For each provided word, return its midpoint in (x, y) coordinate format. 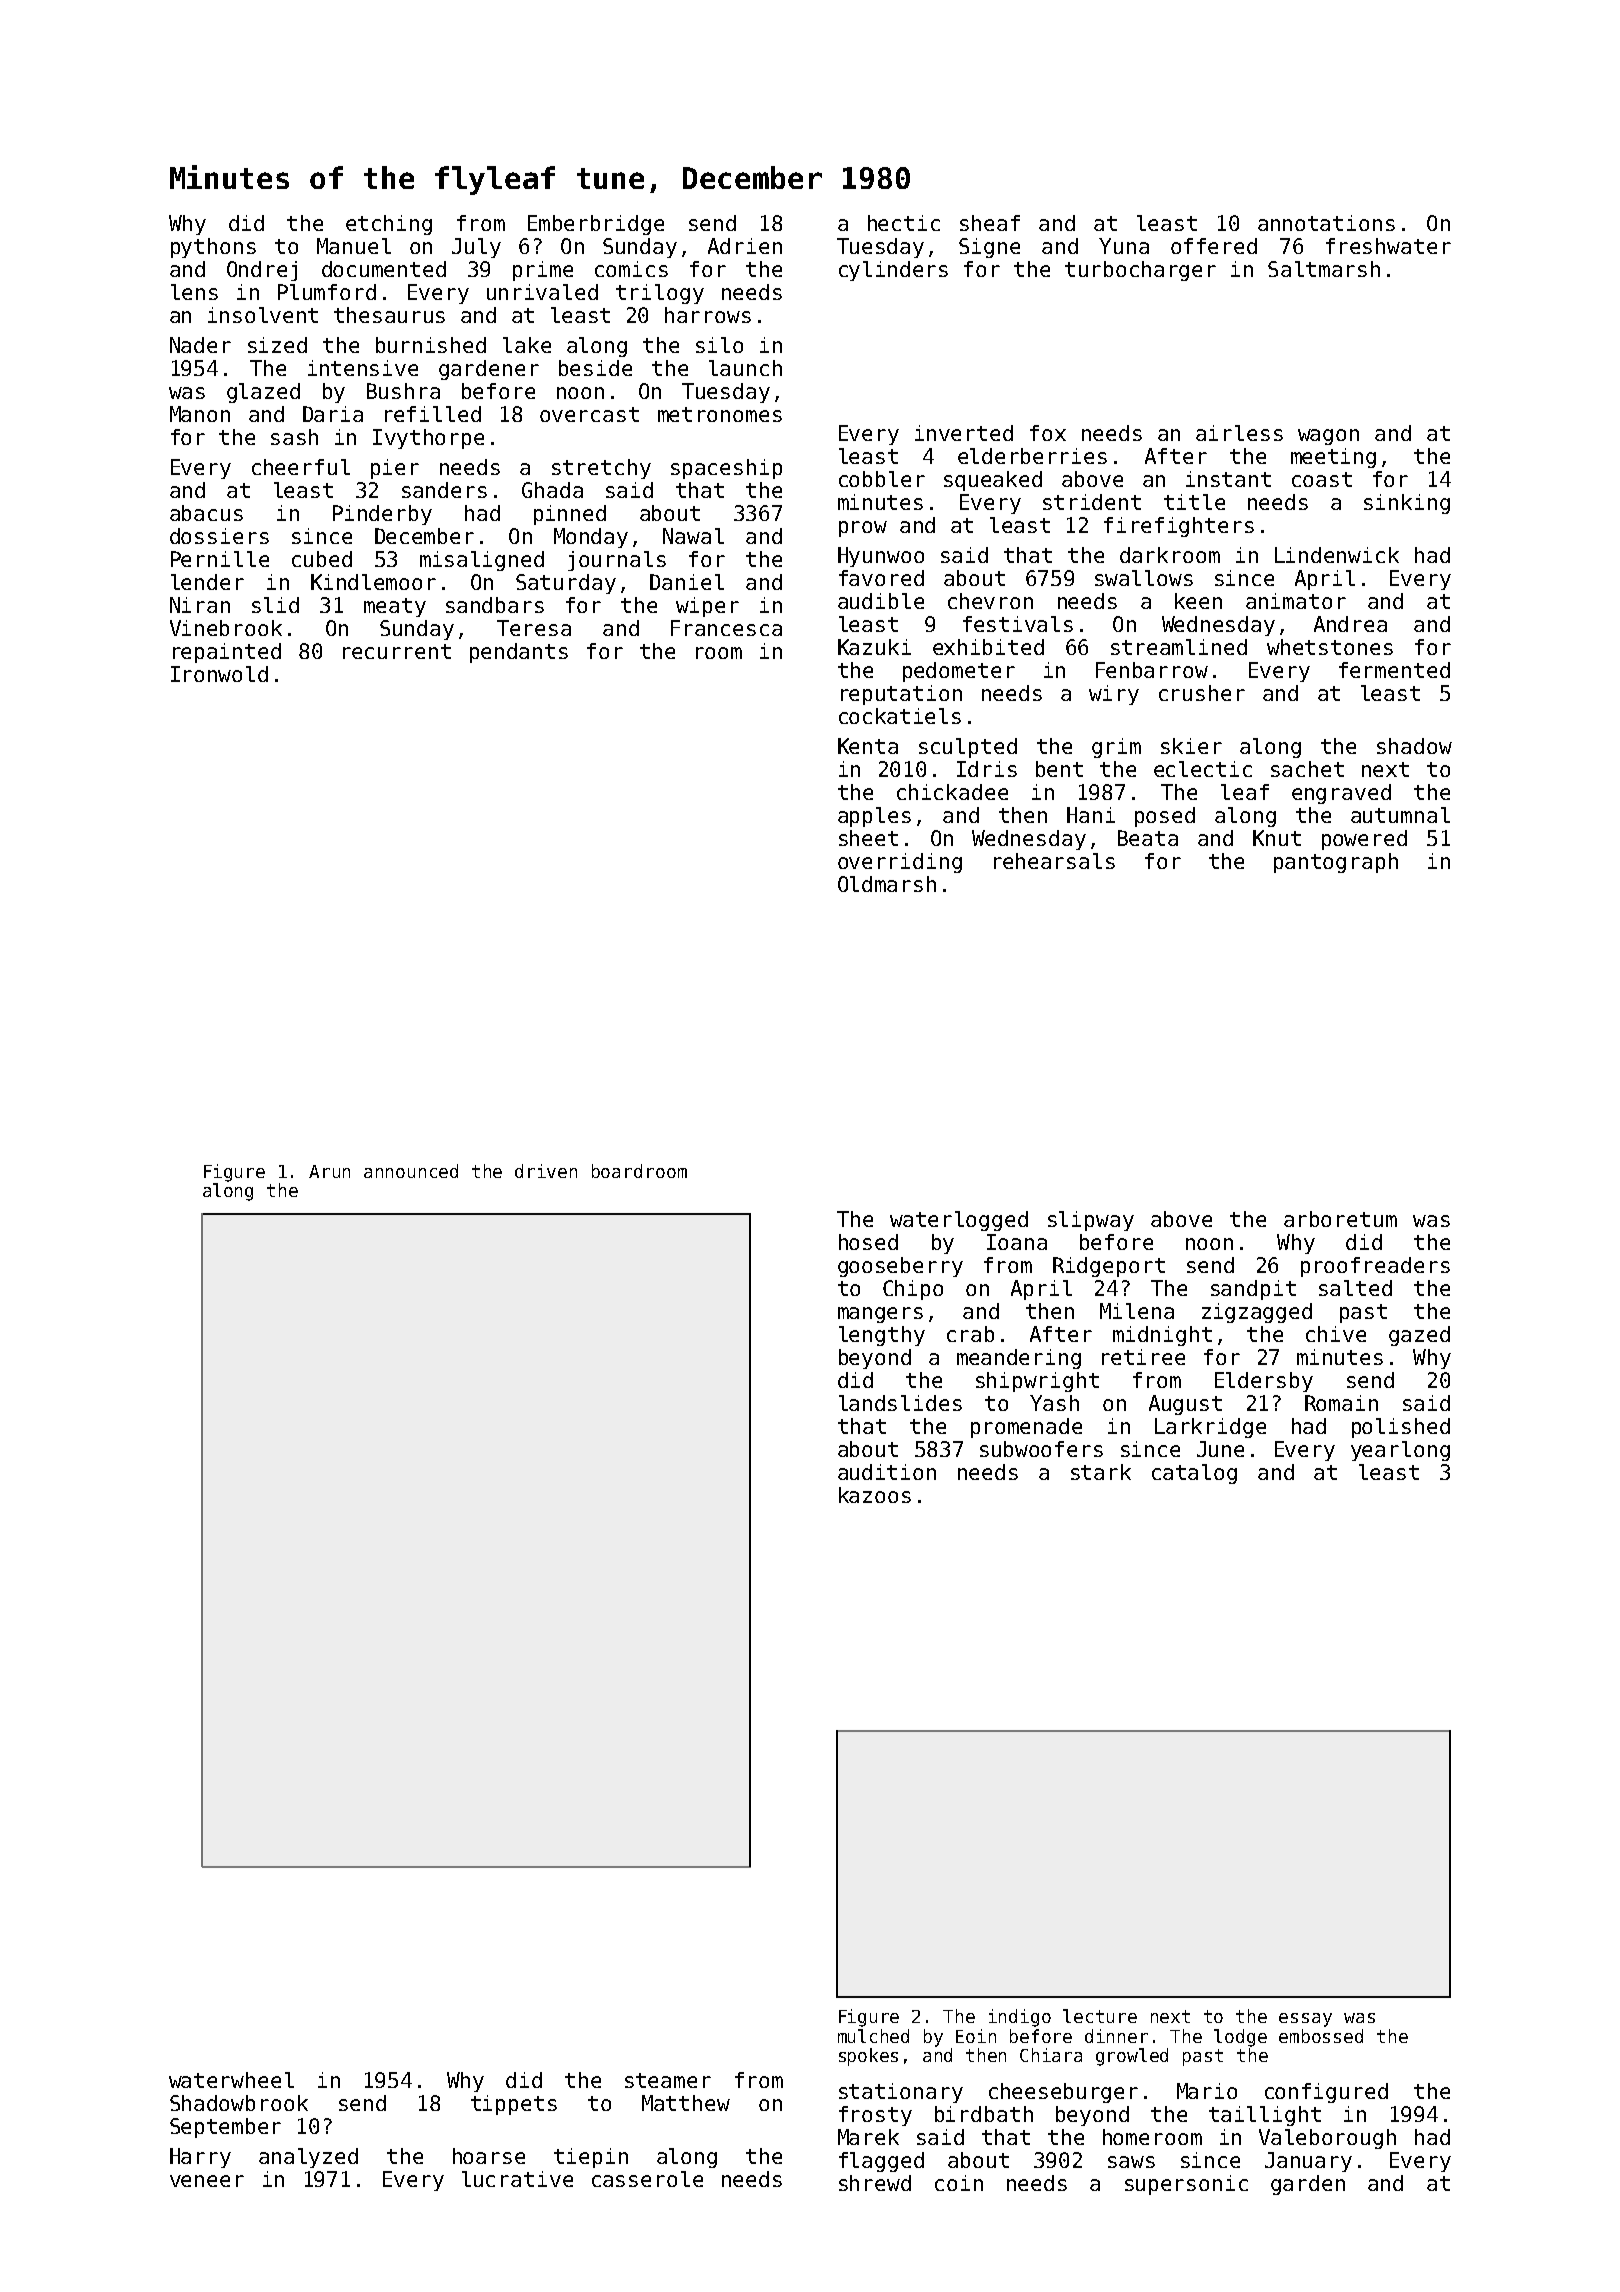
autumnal (1400, 815)
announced (411, 1171)
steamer (668, 2080)
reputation (901, 695)
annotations (1326, 223)
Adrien (745, 246)
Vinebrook (226, 628)
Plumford (327, 292)
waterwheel (231, 2080)
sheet (868, 838)
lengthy (882, 1336)
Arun (329, 1171)
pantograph (1336, 863)
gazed (1419, 1336)
